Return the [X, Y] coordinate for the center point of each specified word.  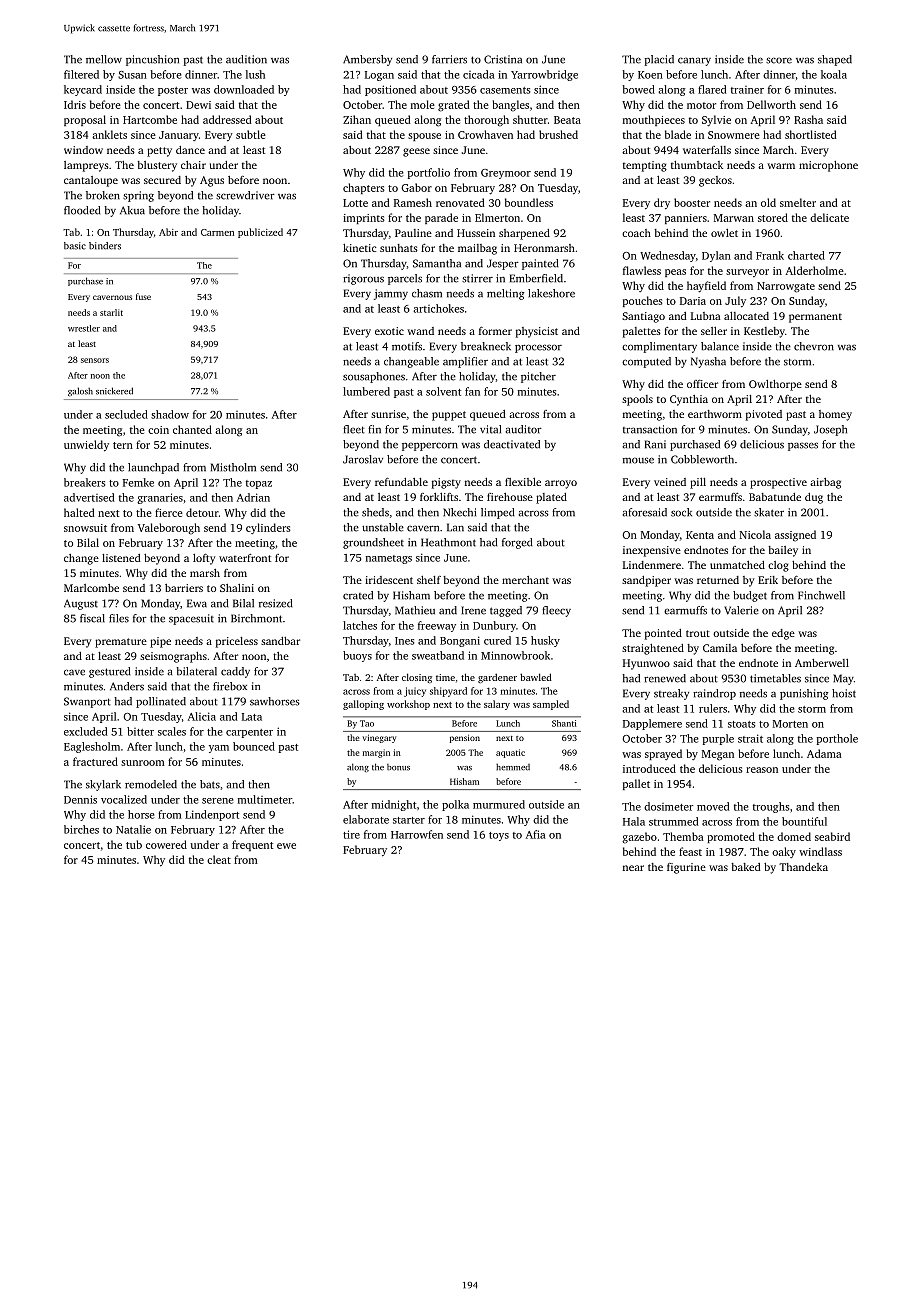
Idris [75, 104]
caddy [235, 672]
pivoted [764, 415]
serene [217, 801]
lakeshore [551, 293]
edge [783, 634]
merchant [525, 580]
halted [79, 512]
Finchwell [821, 595]
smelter [798, 202]
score [779, 60]
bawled [536, 677]
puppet [449, 416]
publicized [260, 233]
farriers [449, 59]
